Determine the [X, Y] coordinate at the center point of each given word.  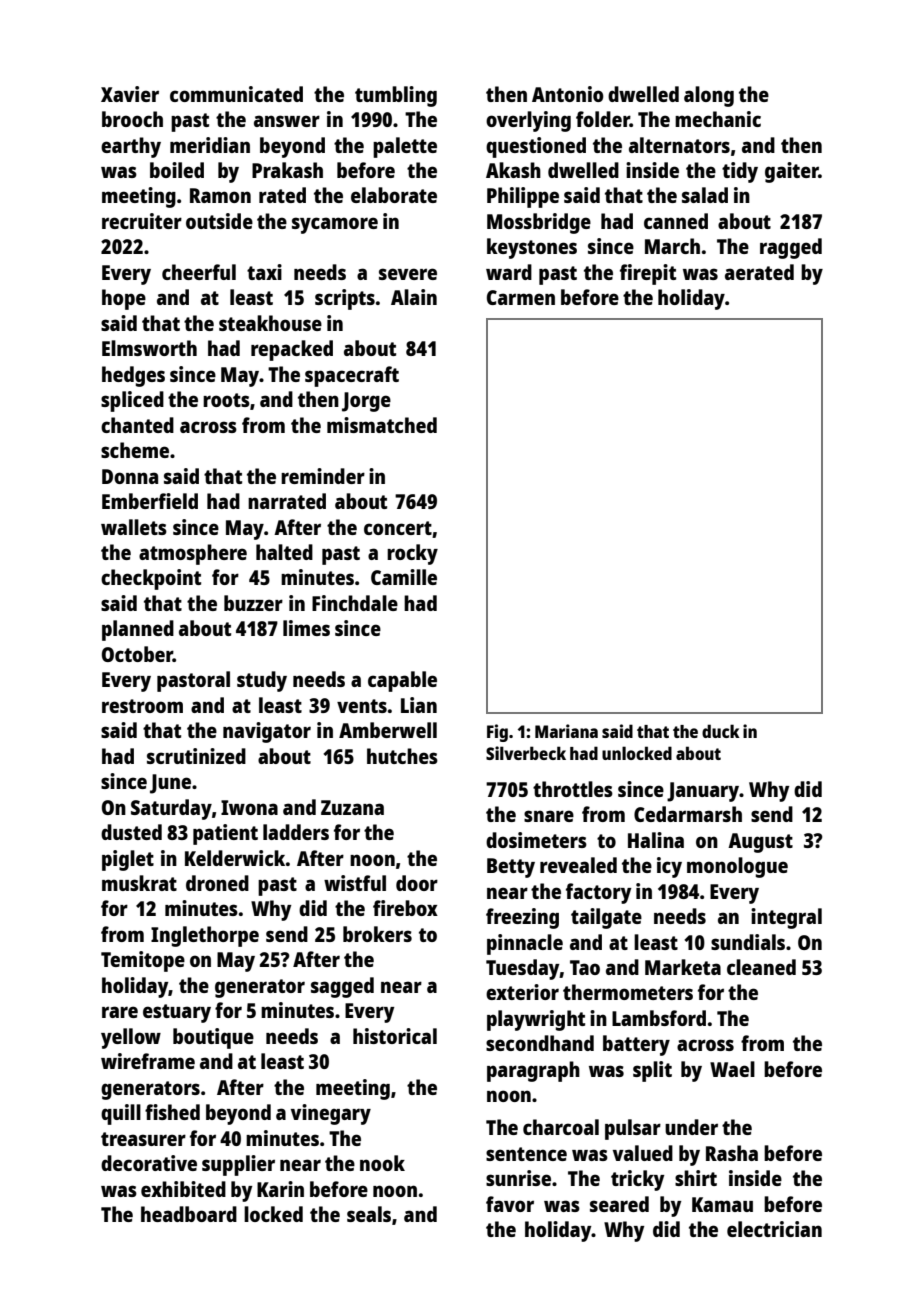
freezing [522, 918]
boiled [177, 170]
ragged [791, 248]
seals [369, 1214]
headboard [189, 1214]
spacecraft [352, 376]
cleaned [761, 967]
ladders [296, 832]
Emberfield [150, 501]
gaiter [792, 172]
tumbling [396, 96]
